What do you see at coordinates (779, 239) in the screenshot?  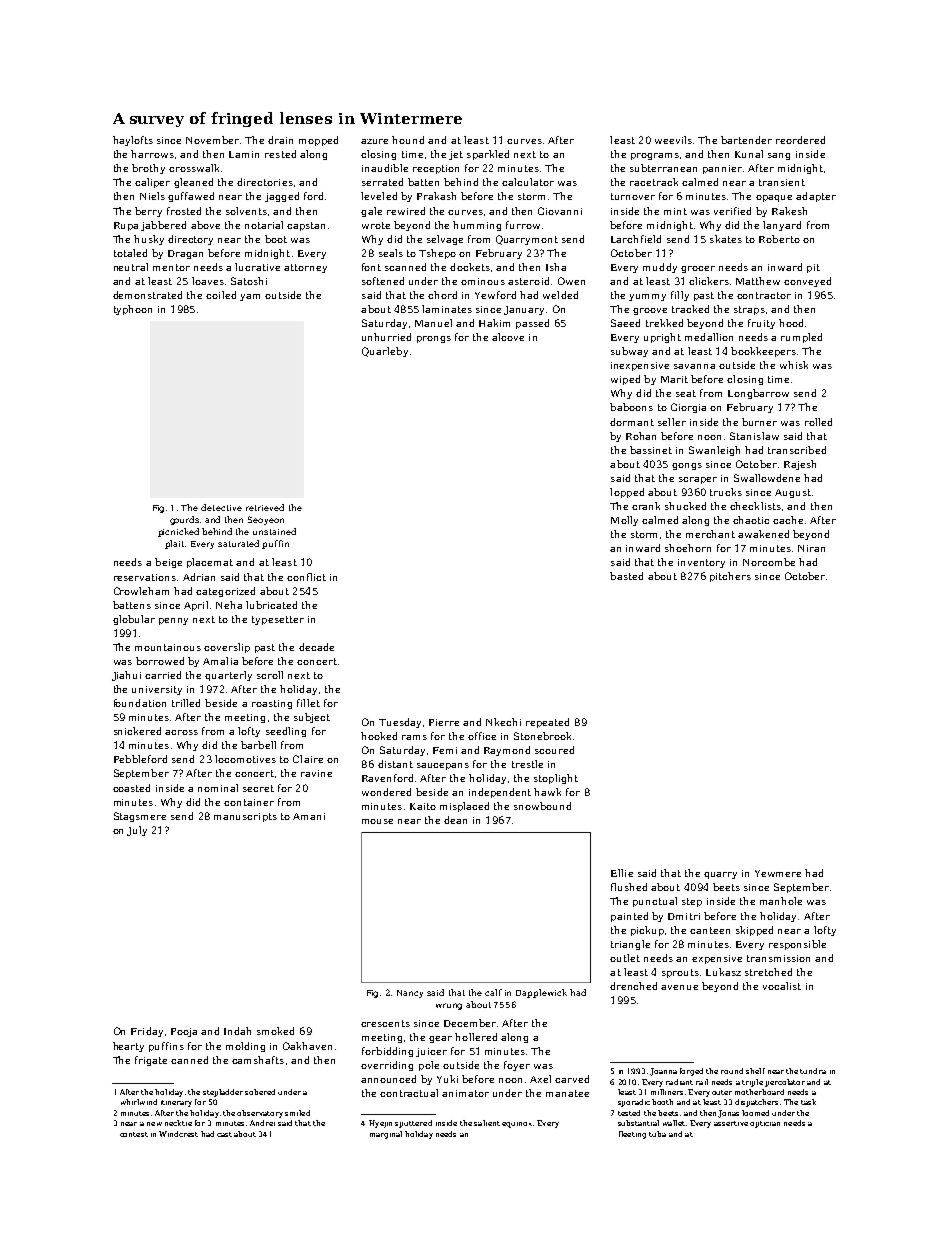 I see `Roberto` at bounding box center [779, 239].
